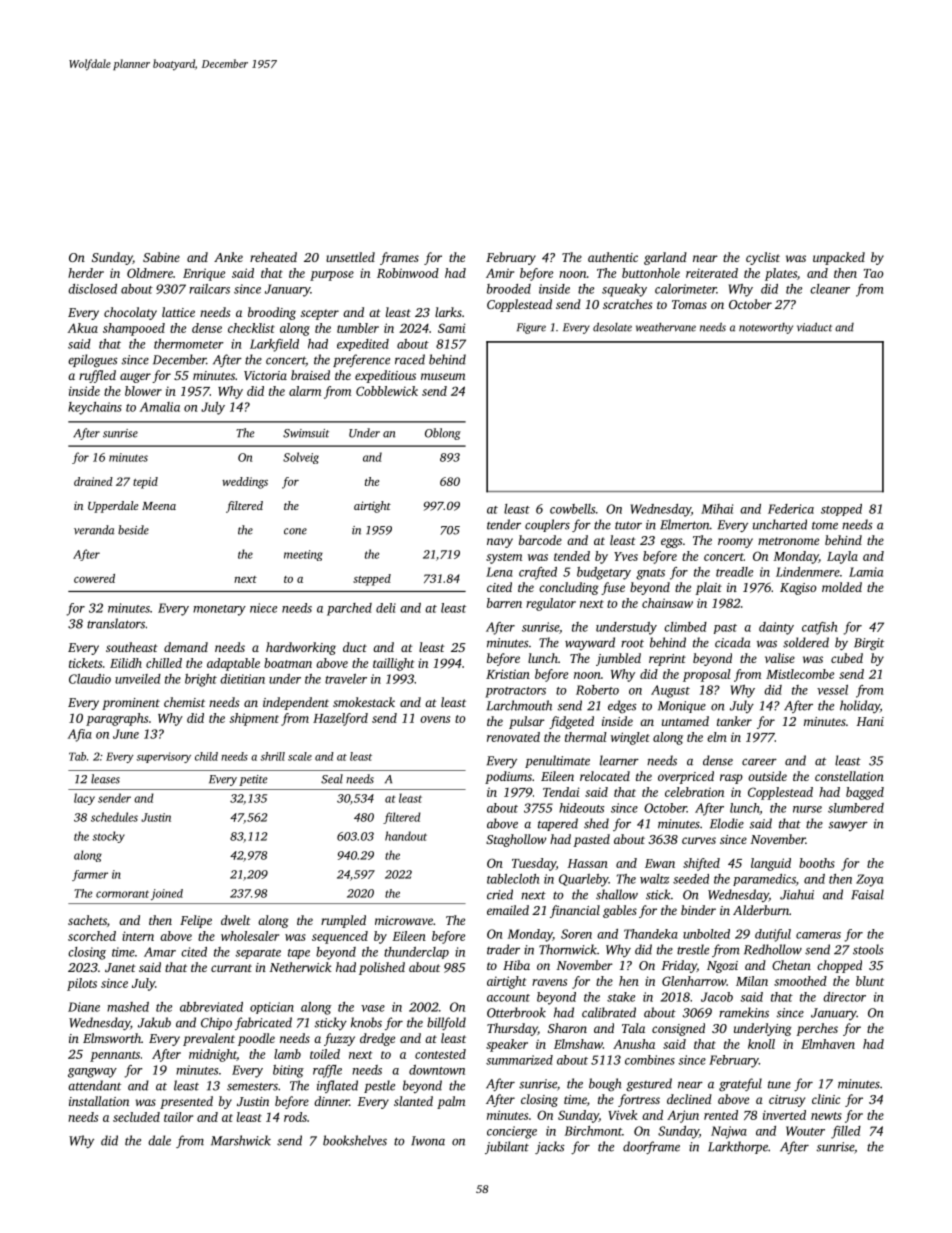 The image size is (952, 1233). I want to click on gangway, so click(92, 1073).
